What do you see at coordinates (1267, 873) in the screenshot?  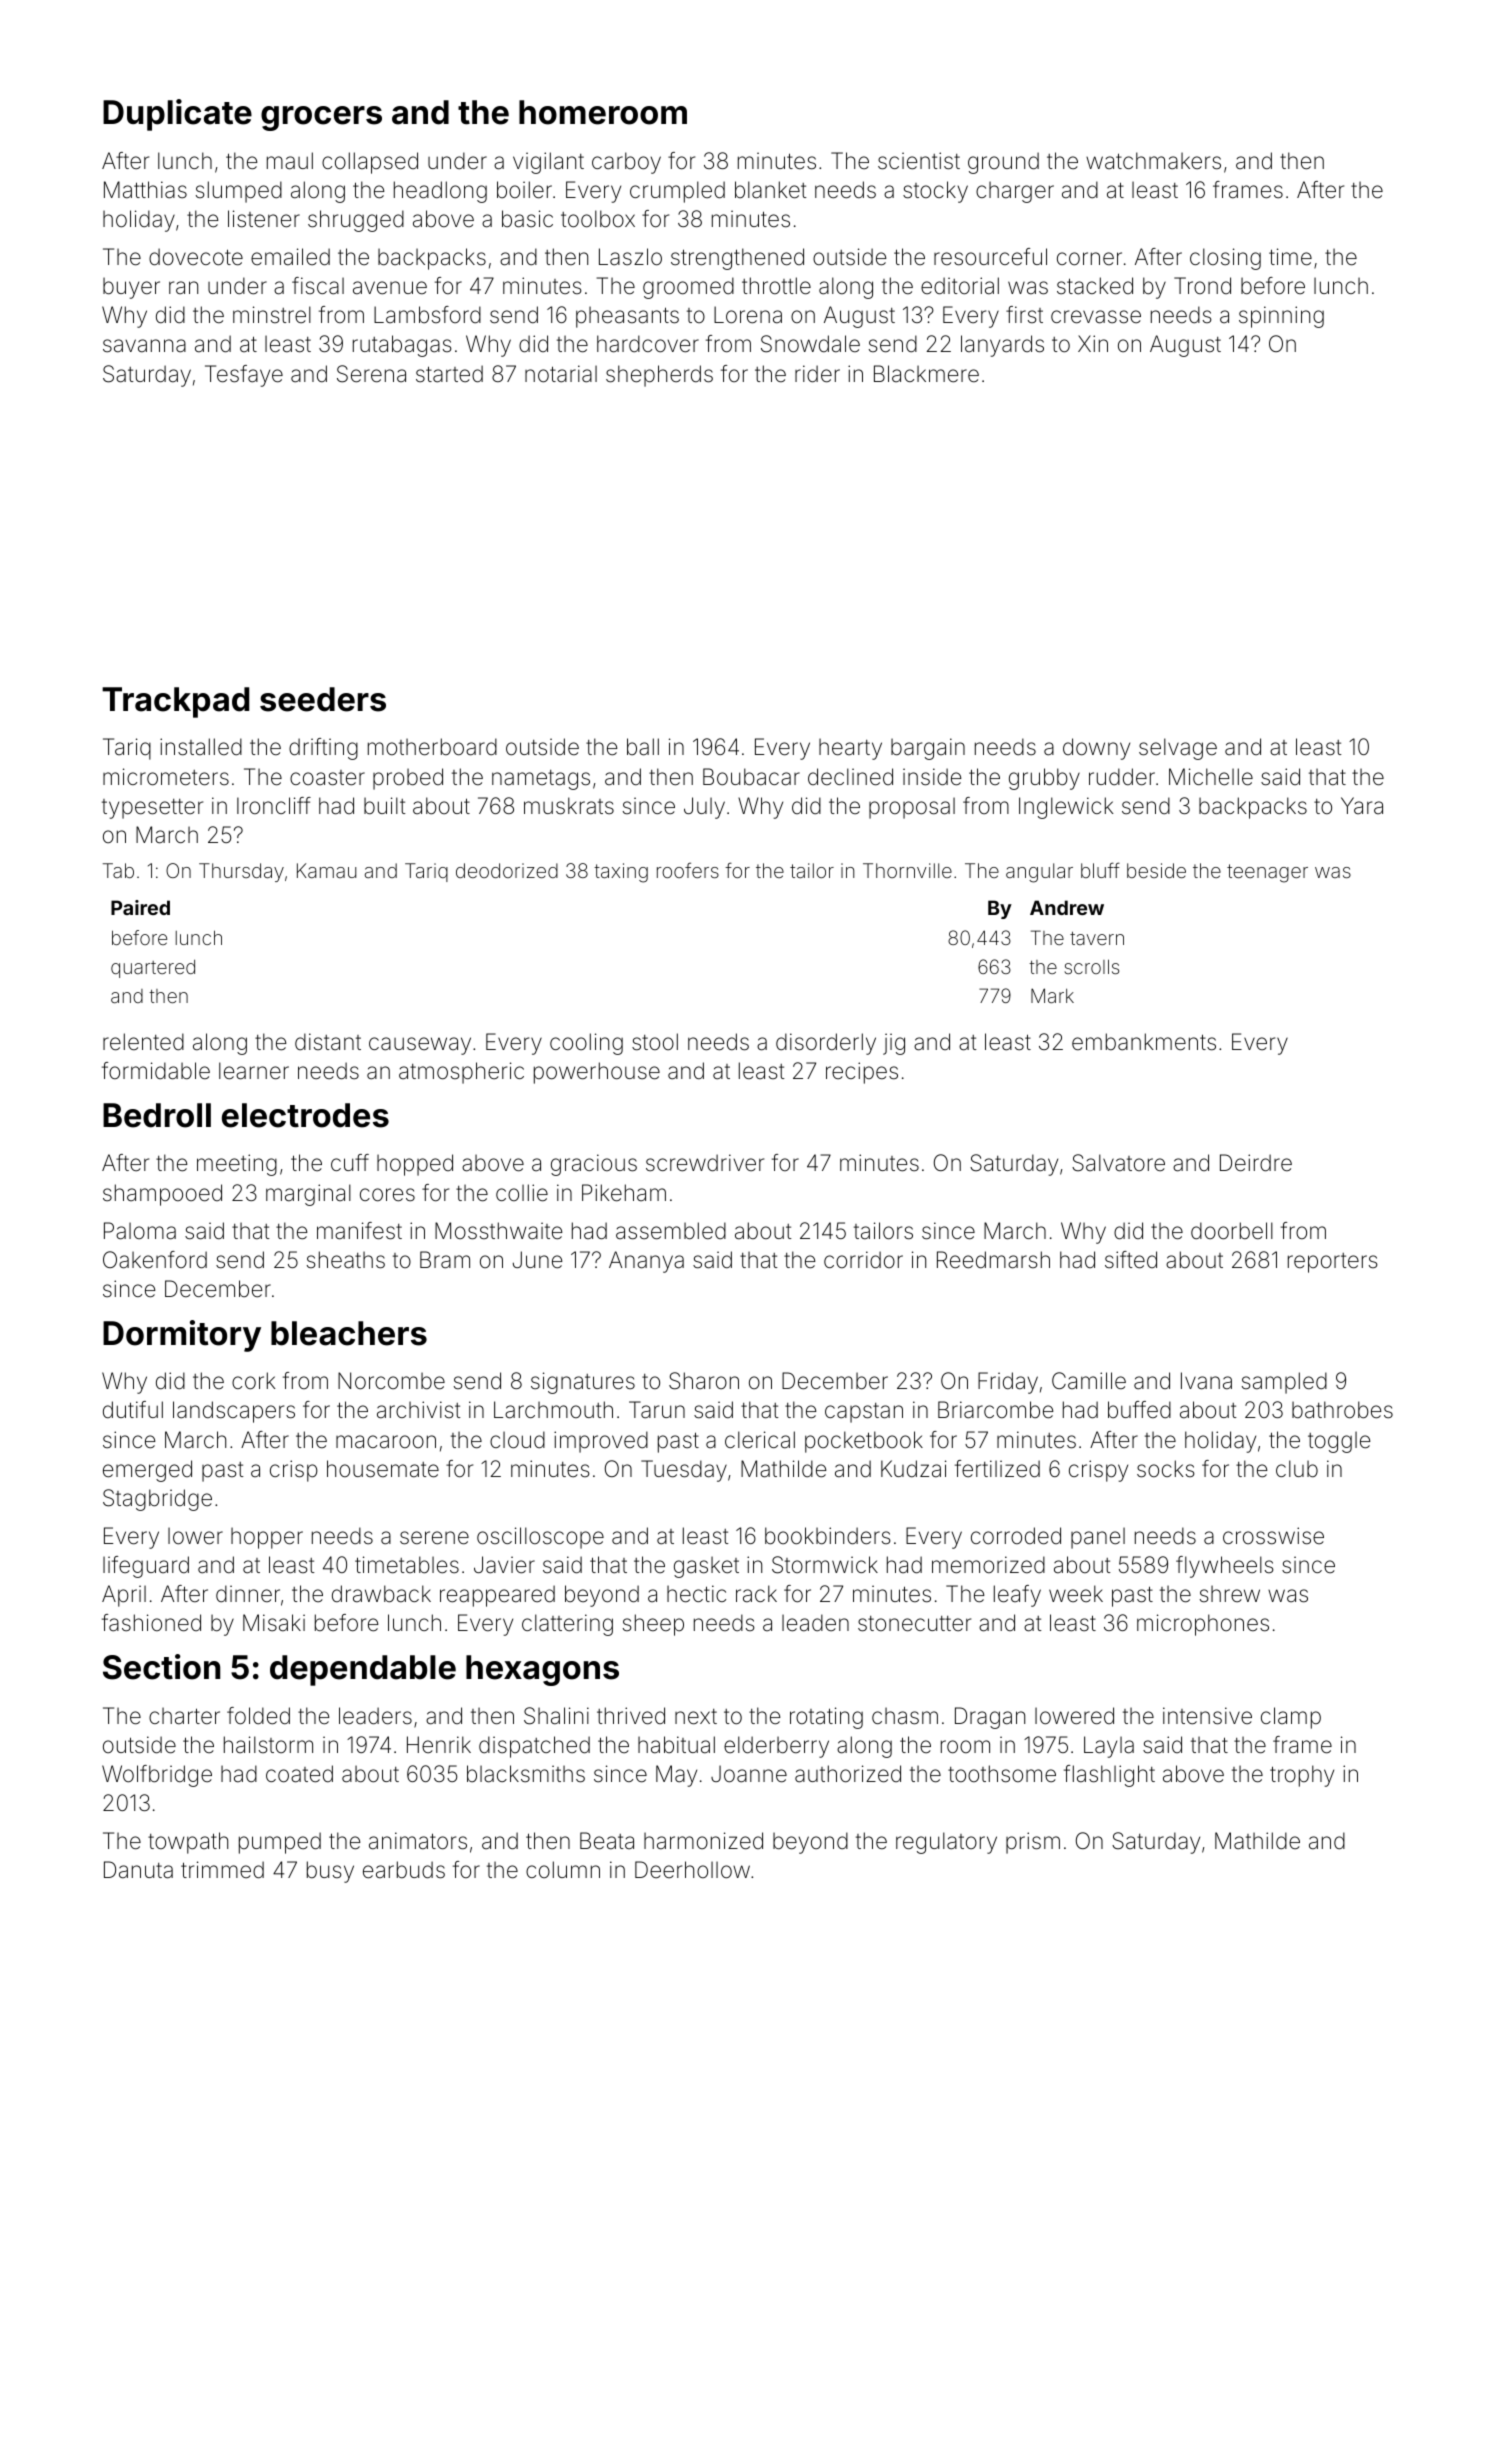 I see `teenager` at bounding box center [1267, 873].
